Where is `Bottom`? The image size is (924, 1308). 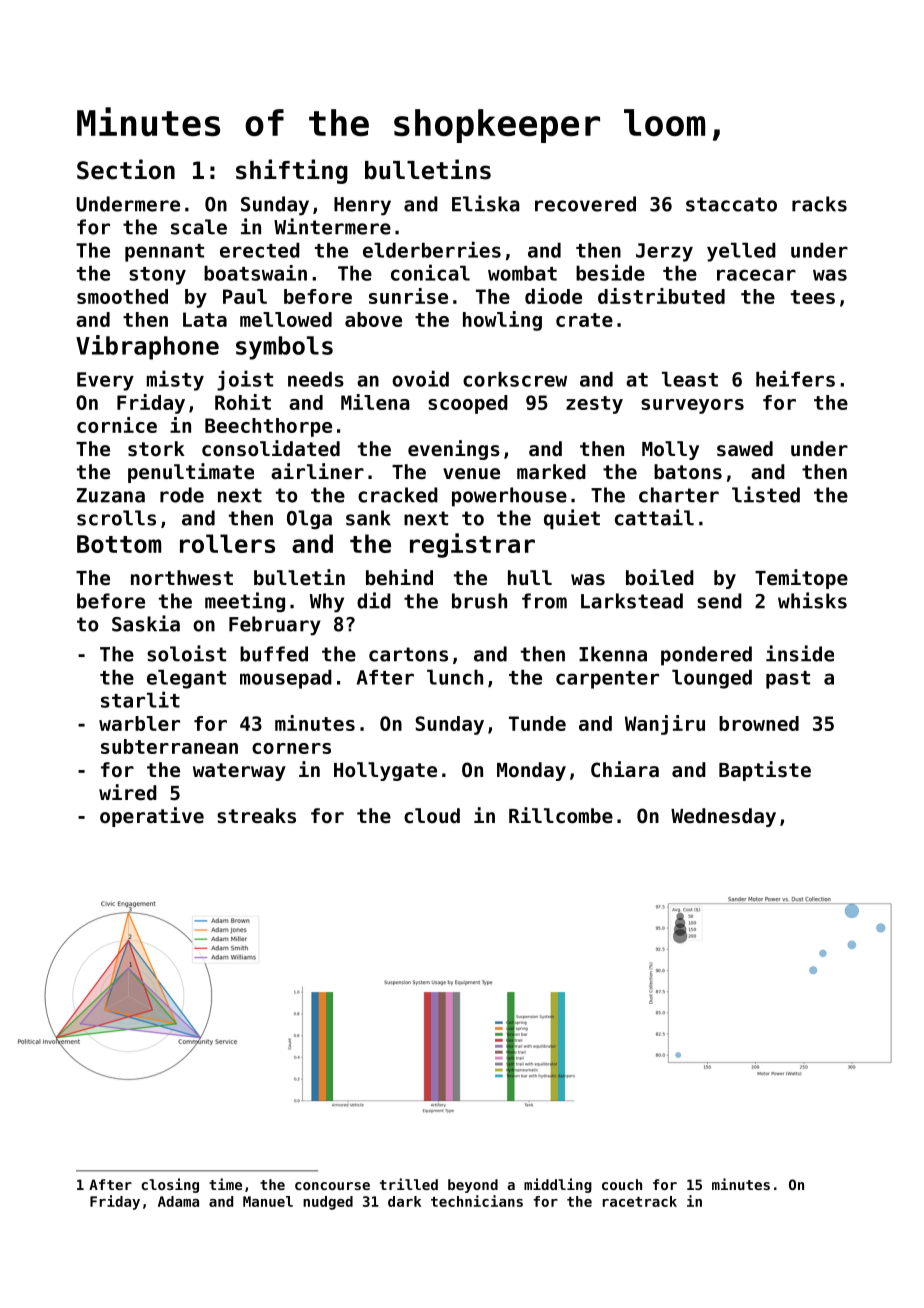
Bottom is located at coordinates (119, 544).
